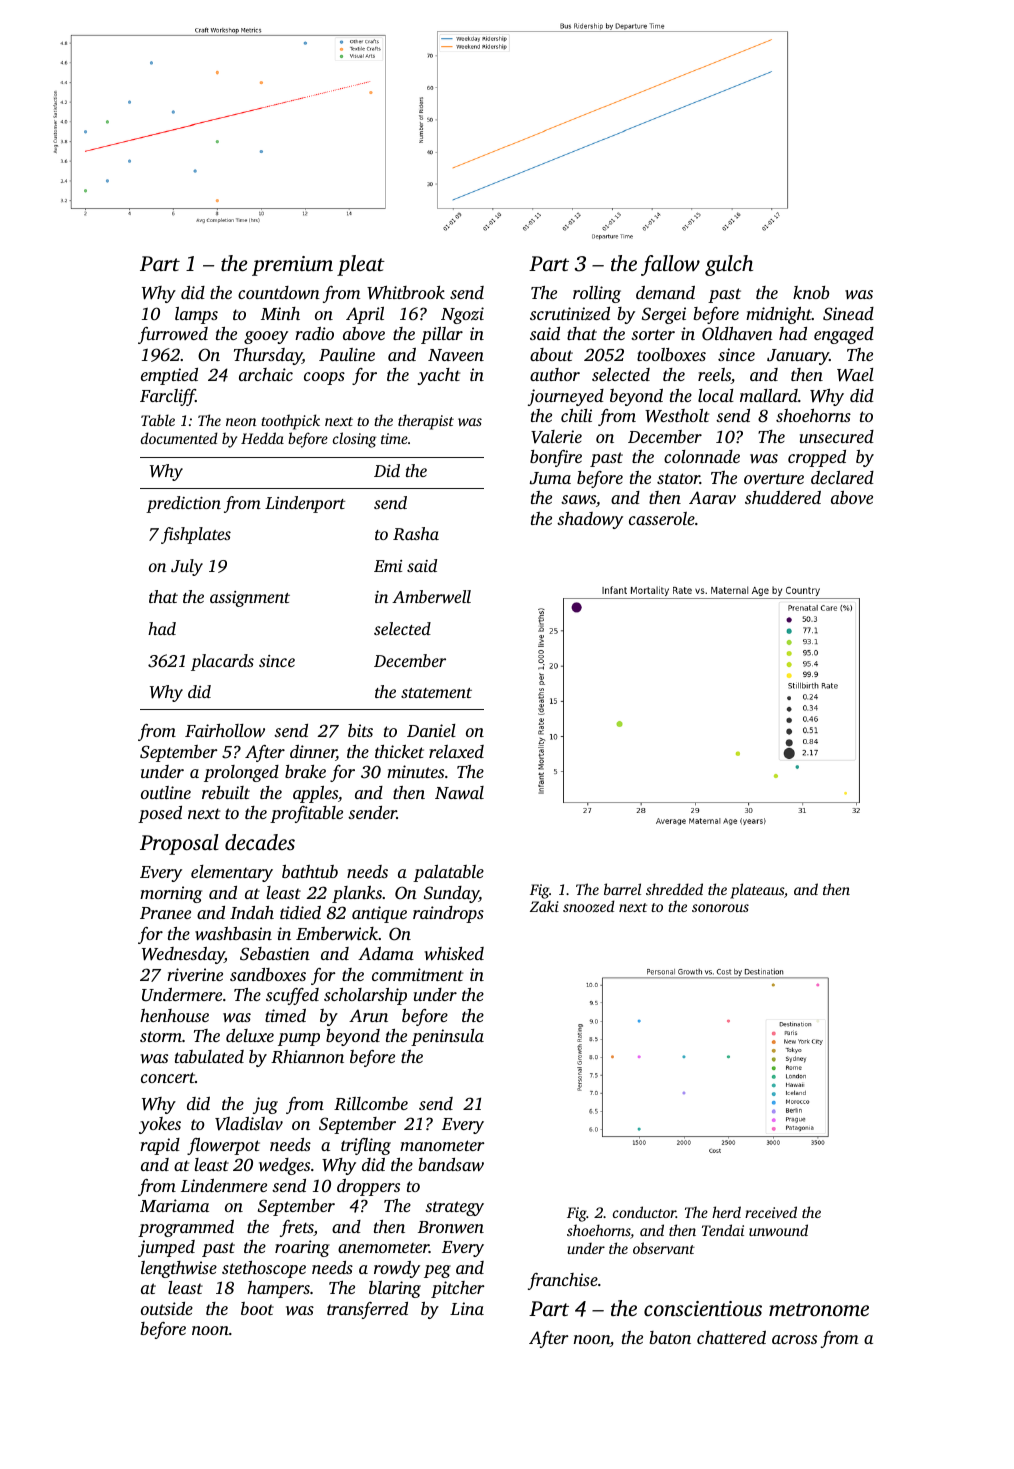 This screenshot has width=1014, height=1469. Describe the element at coordinates (720, 908) in the screenshot. I see `sonorous` at that location.
